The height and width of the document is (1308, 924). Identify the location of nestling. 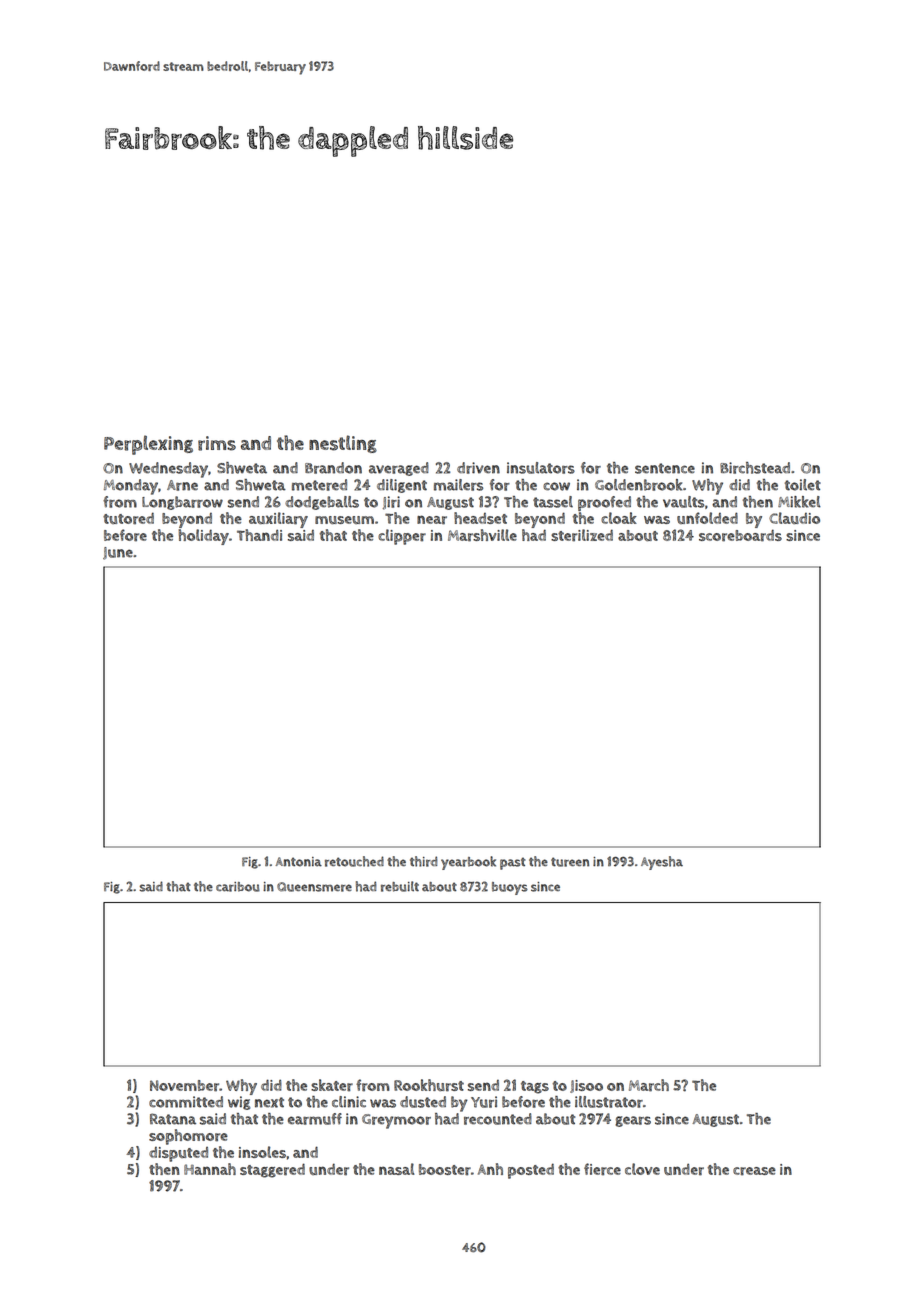
(343, 444).
